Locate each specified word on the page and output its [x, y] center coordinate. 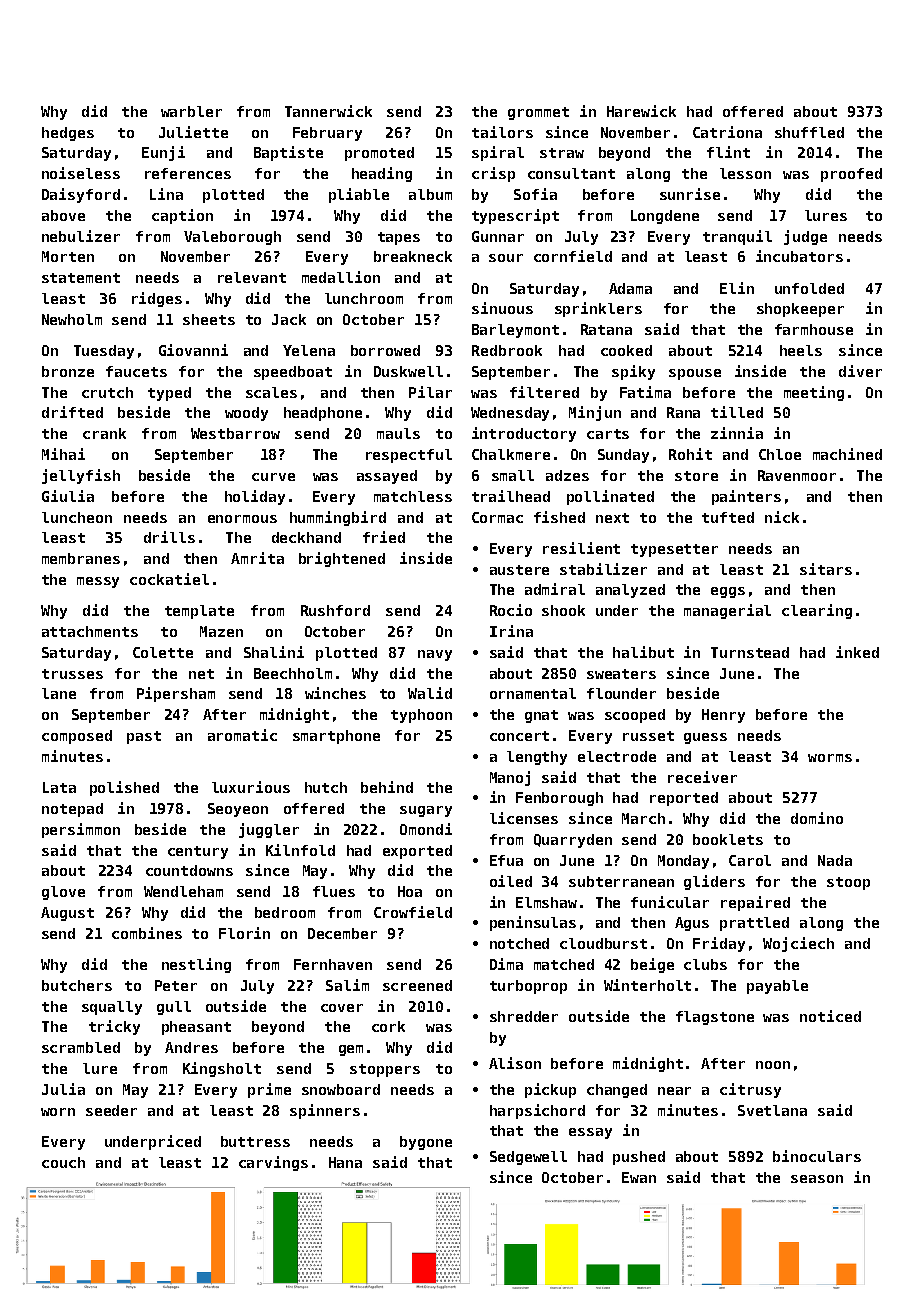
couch [63, 1162]
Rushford [335, 610]
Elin [737, 288]
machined [847, 454]
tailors [502, 132]
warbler [191, 111]
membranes [81, 558]
